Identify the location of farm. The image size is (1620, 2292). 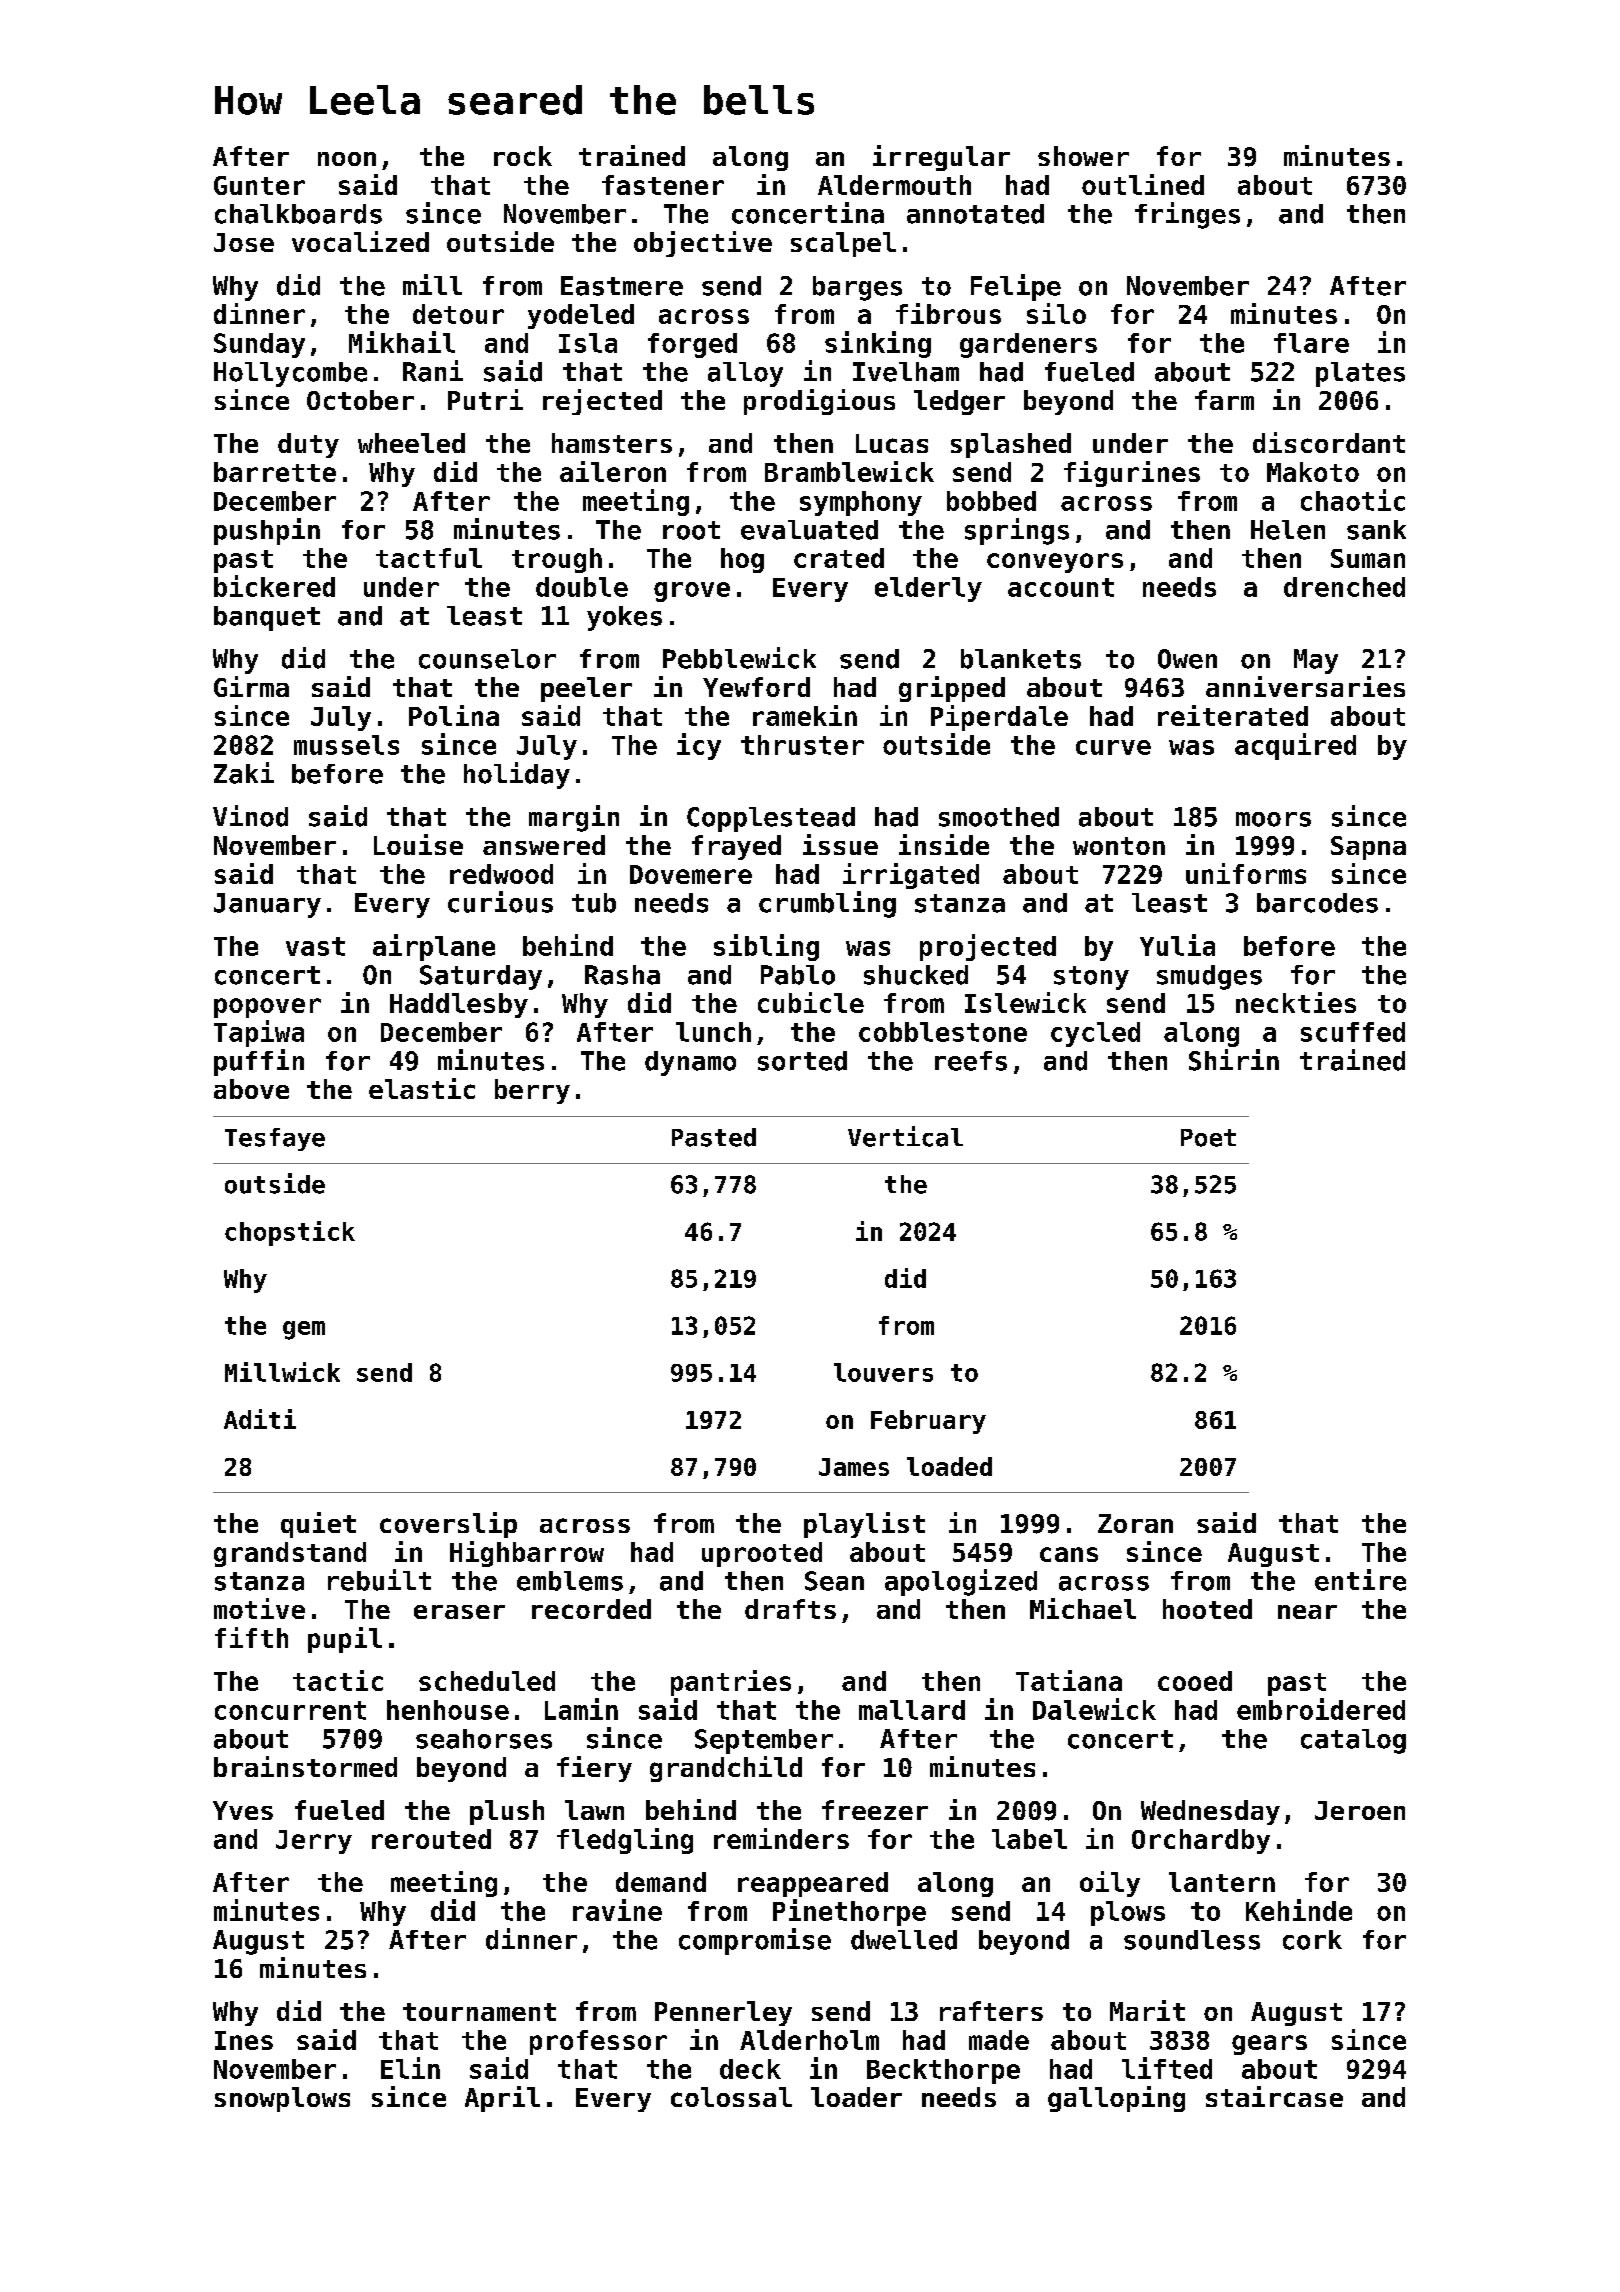
(1224, 400).
